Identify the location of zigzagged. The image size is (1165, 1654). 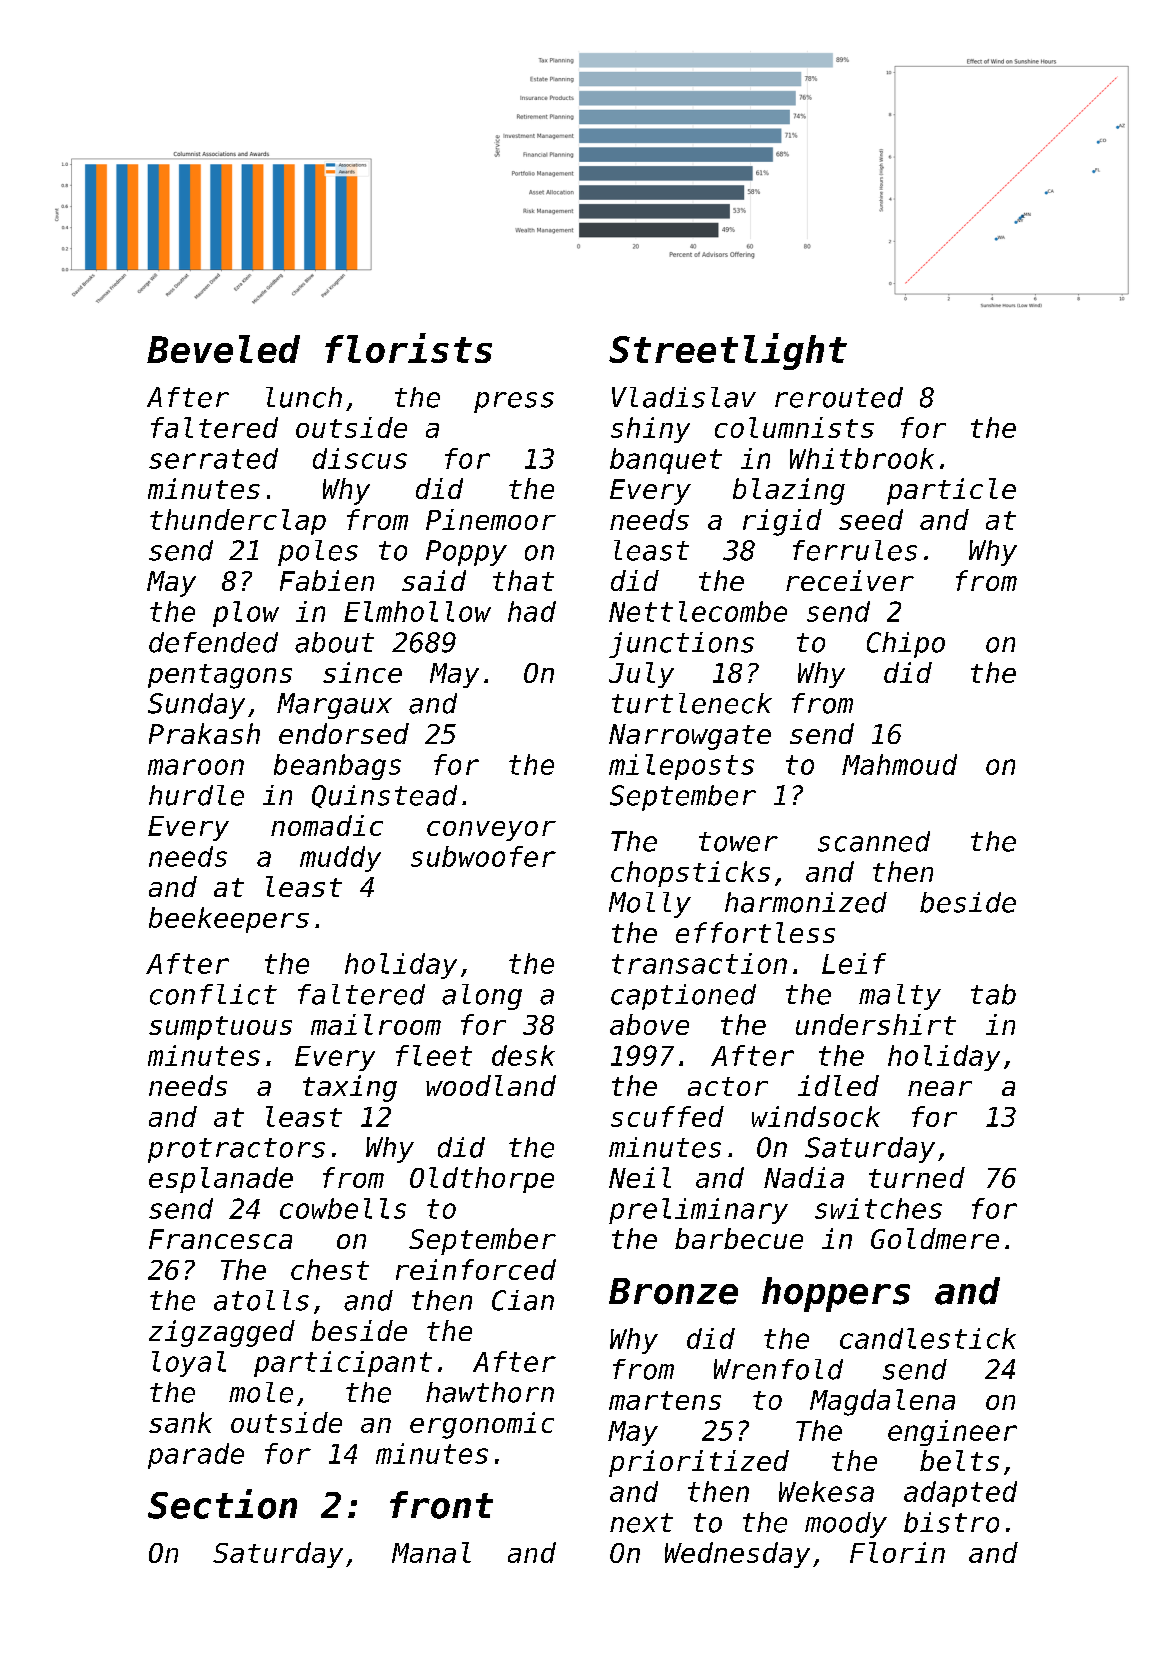
(222, 1333).
